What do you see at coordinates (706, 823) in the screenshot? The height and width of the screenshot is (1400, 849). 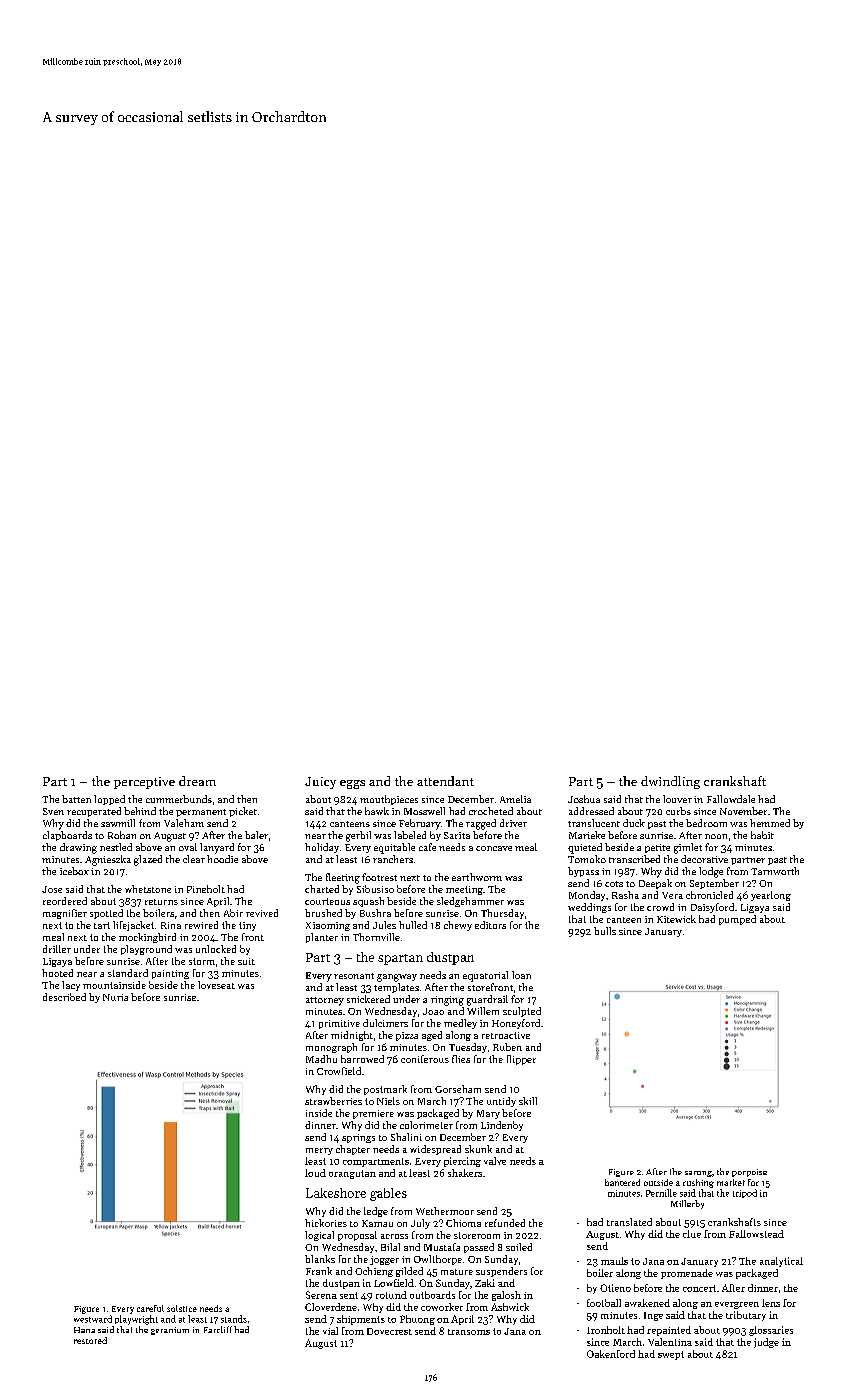 I see `bedroom` at bounding box center [706, 823].
